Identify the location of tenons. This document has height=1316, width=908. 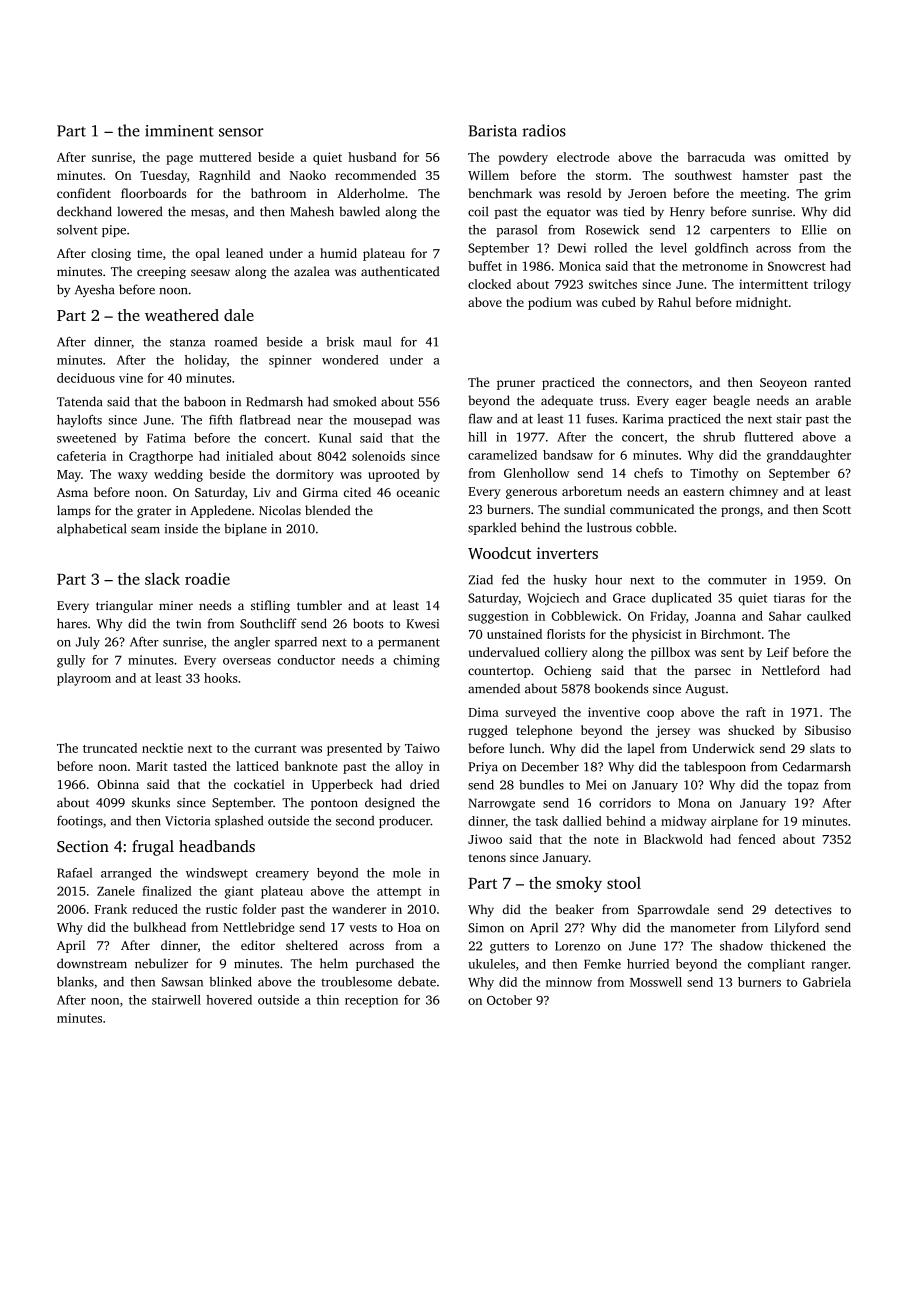
(487, 858).
